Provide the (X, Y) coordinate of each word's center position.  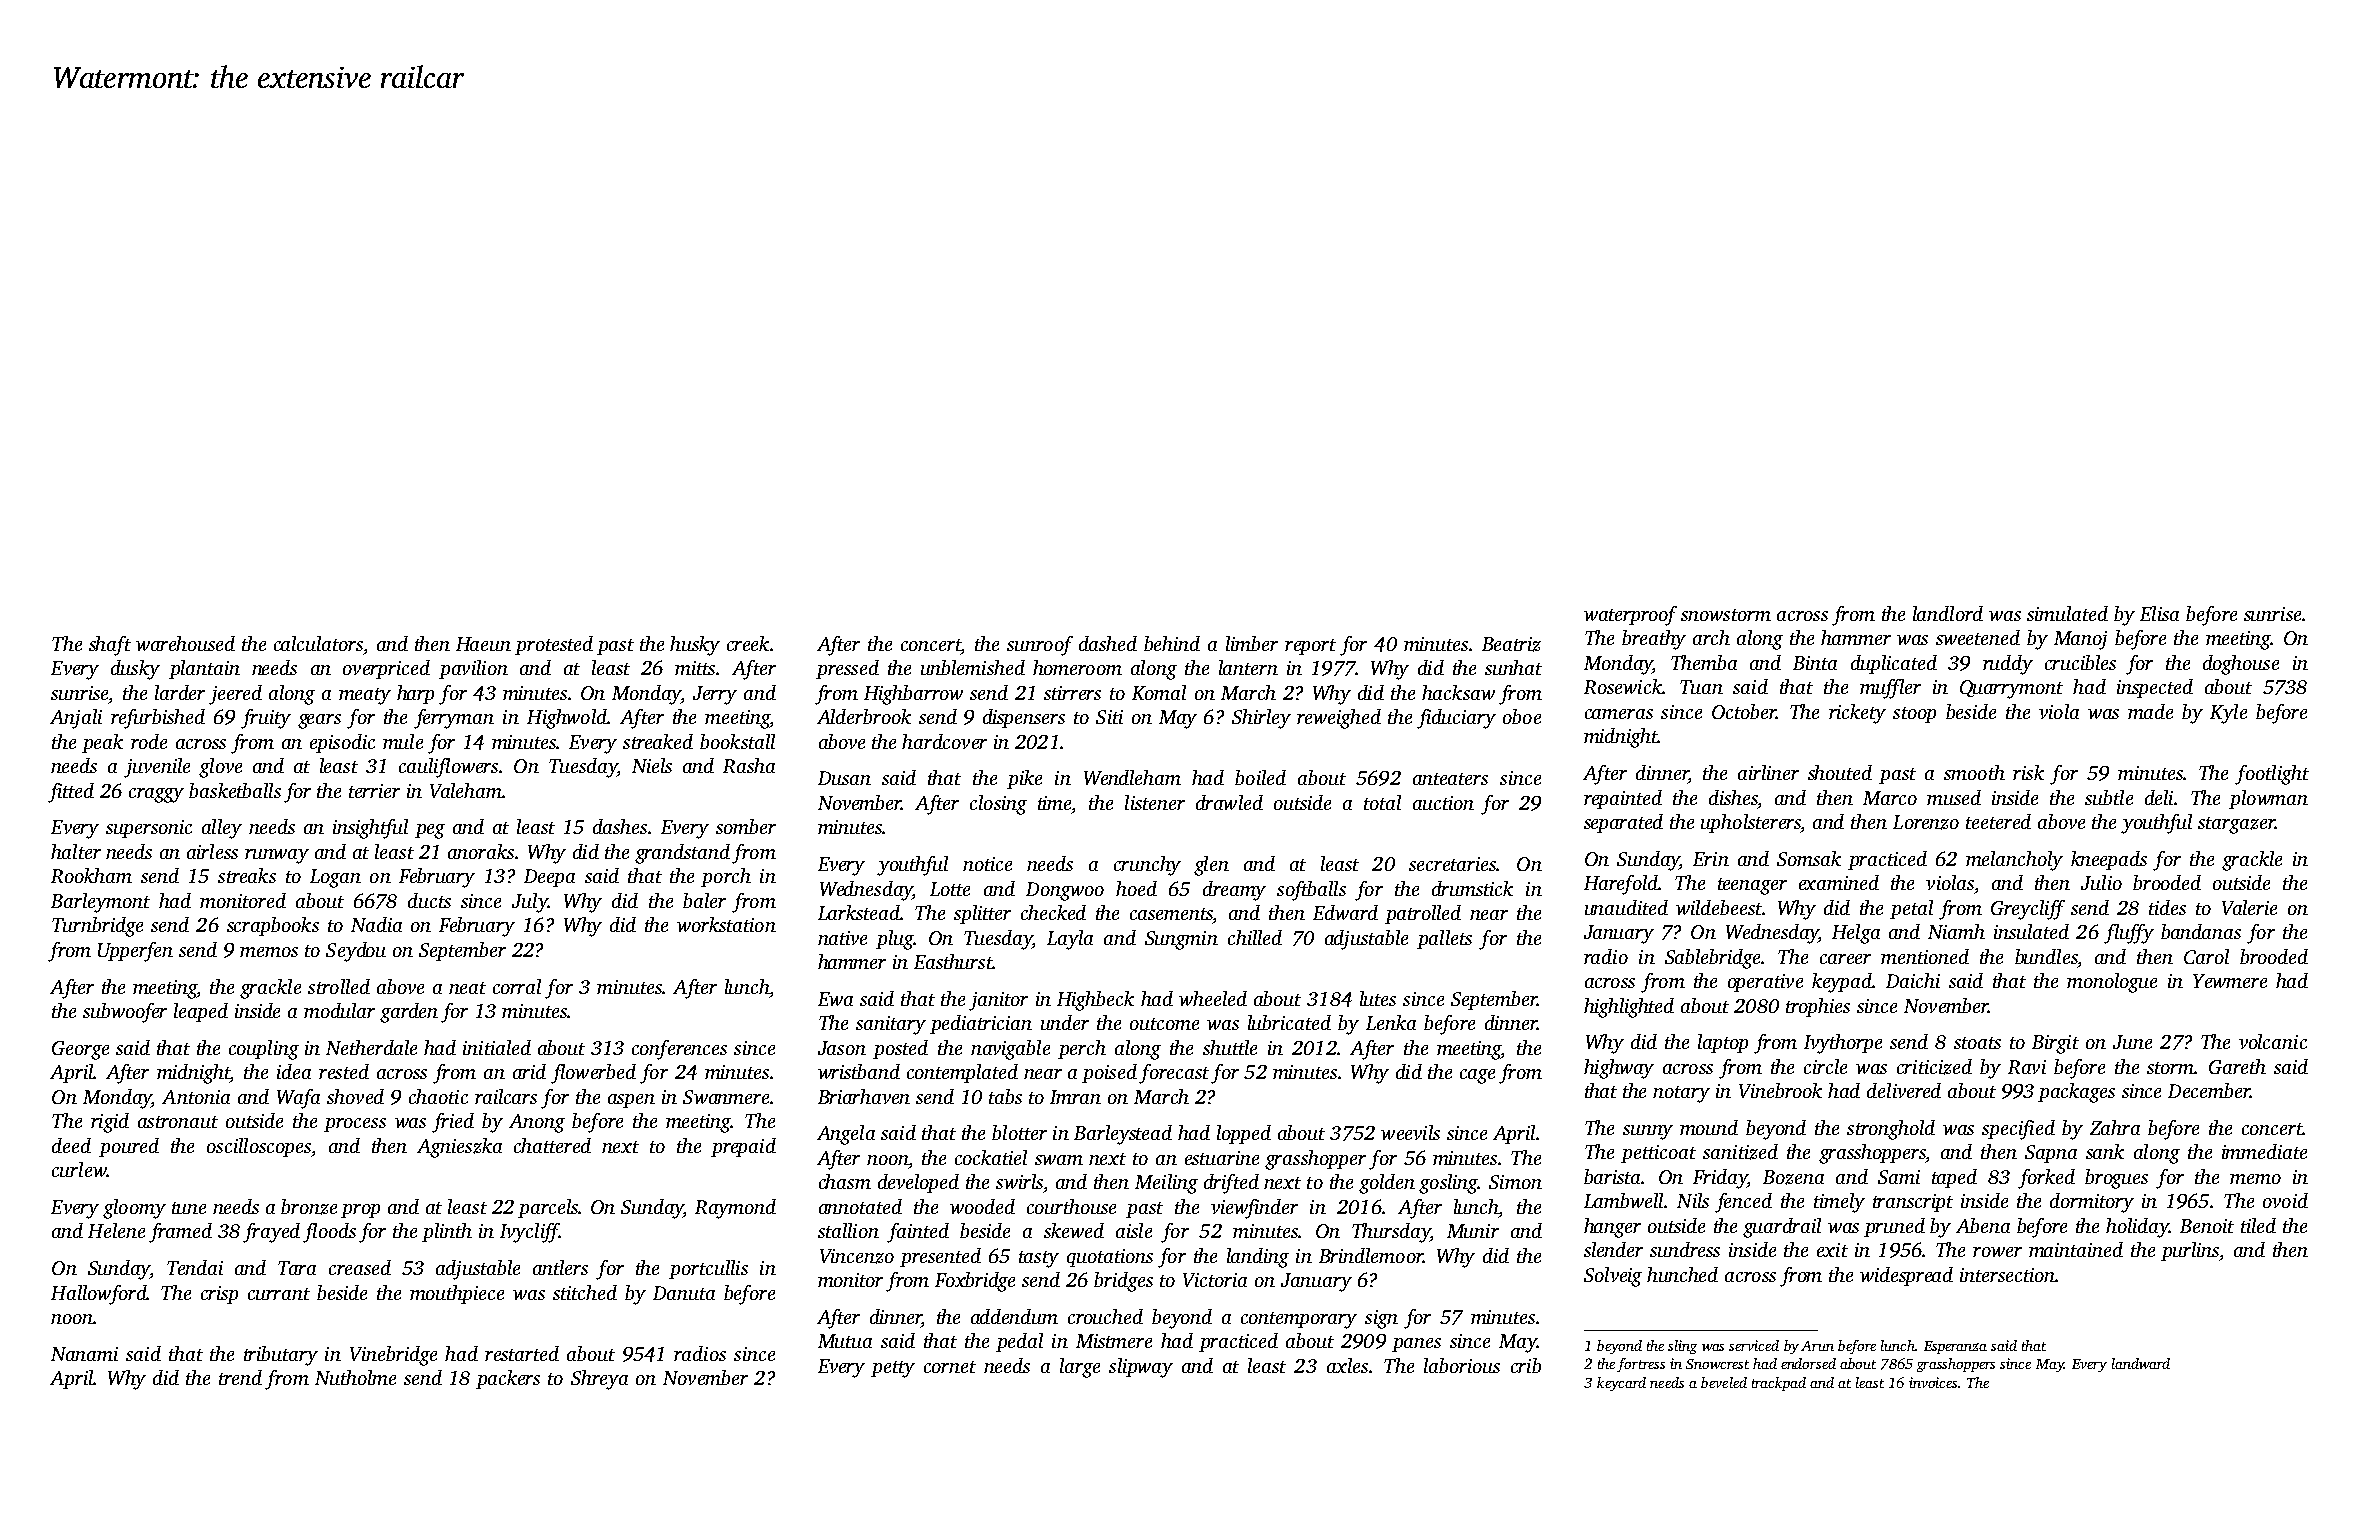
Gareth (2237, 1066)
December (2209, 1090)
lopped (1244, 1134)
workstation (726, 924)
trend (240, 1377)
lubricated (1289, 1022)
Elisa (2159, 613)
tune (189, 1208)
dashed (1108, 643)
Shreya (599, 1380)
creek (748, 643)
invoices (1933, 1382)
